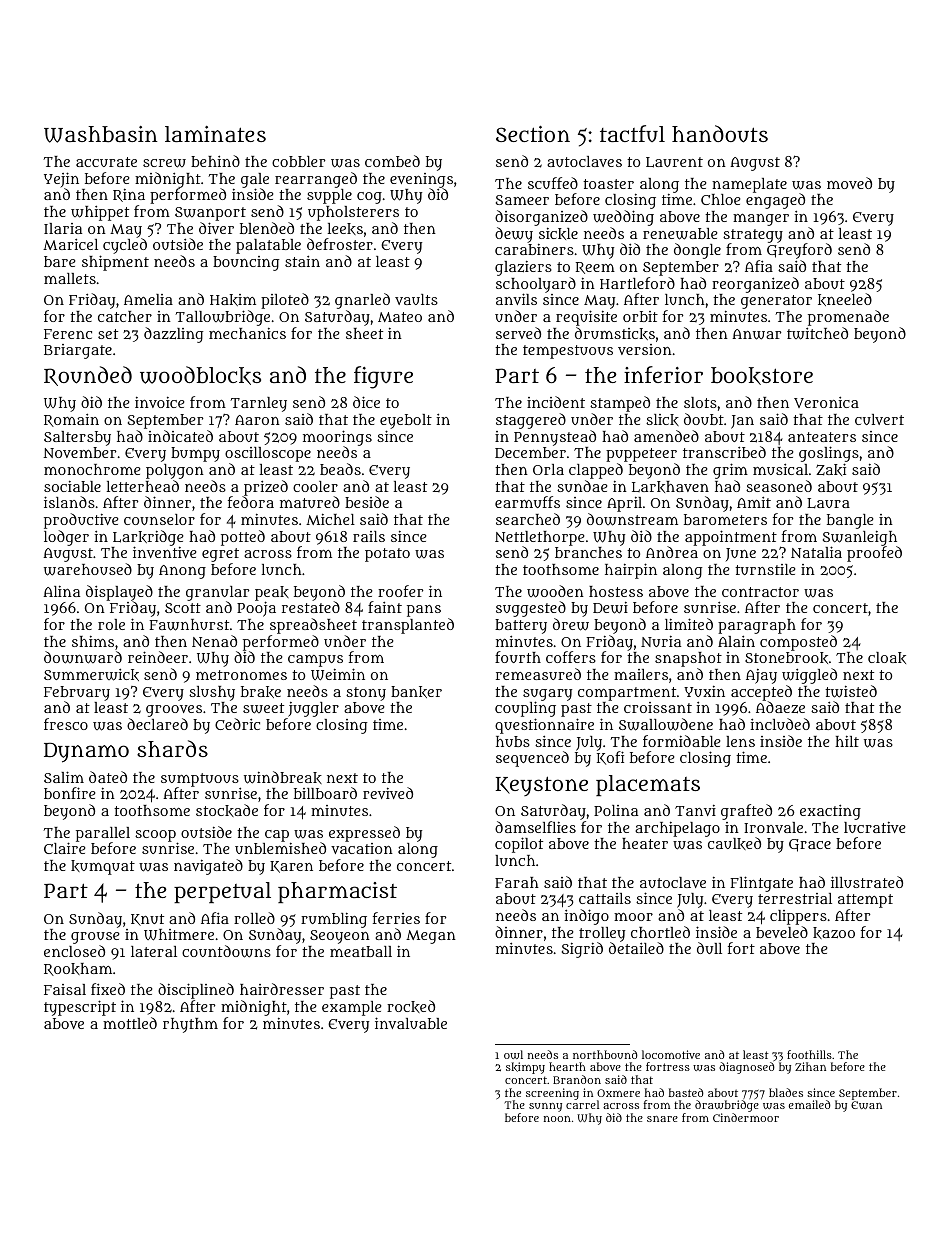 Image resolution: width=952 pixels, height=1233 pixels. I want to click on Section, so click(533, 134).
